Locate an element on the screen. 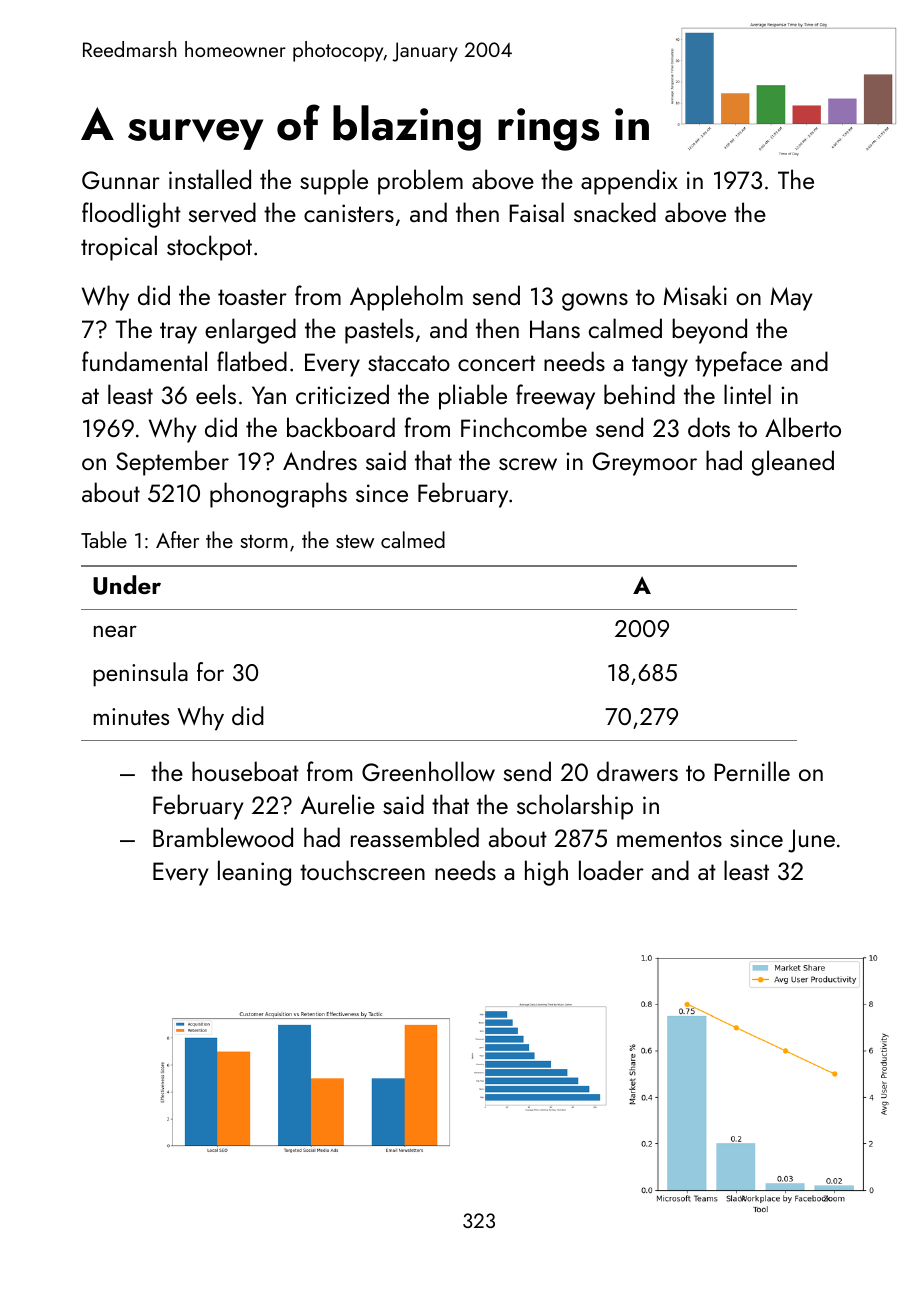 This screenshot has width=924, height=1311. Greenhollow is located at coordinates (428, 771).
